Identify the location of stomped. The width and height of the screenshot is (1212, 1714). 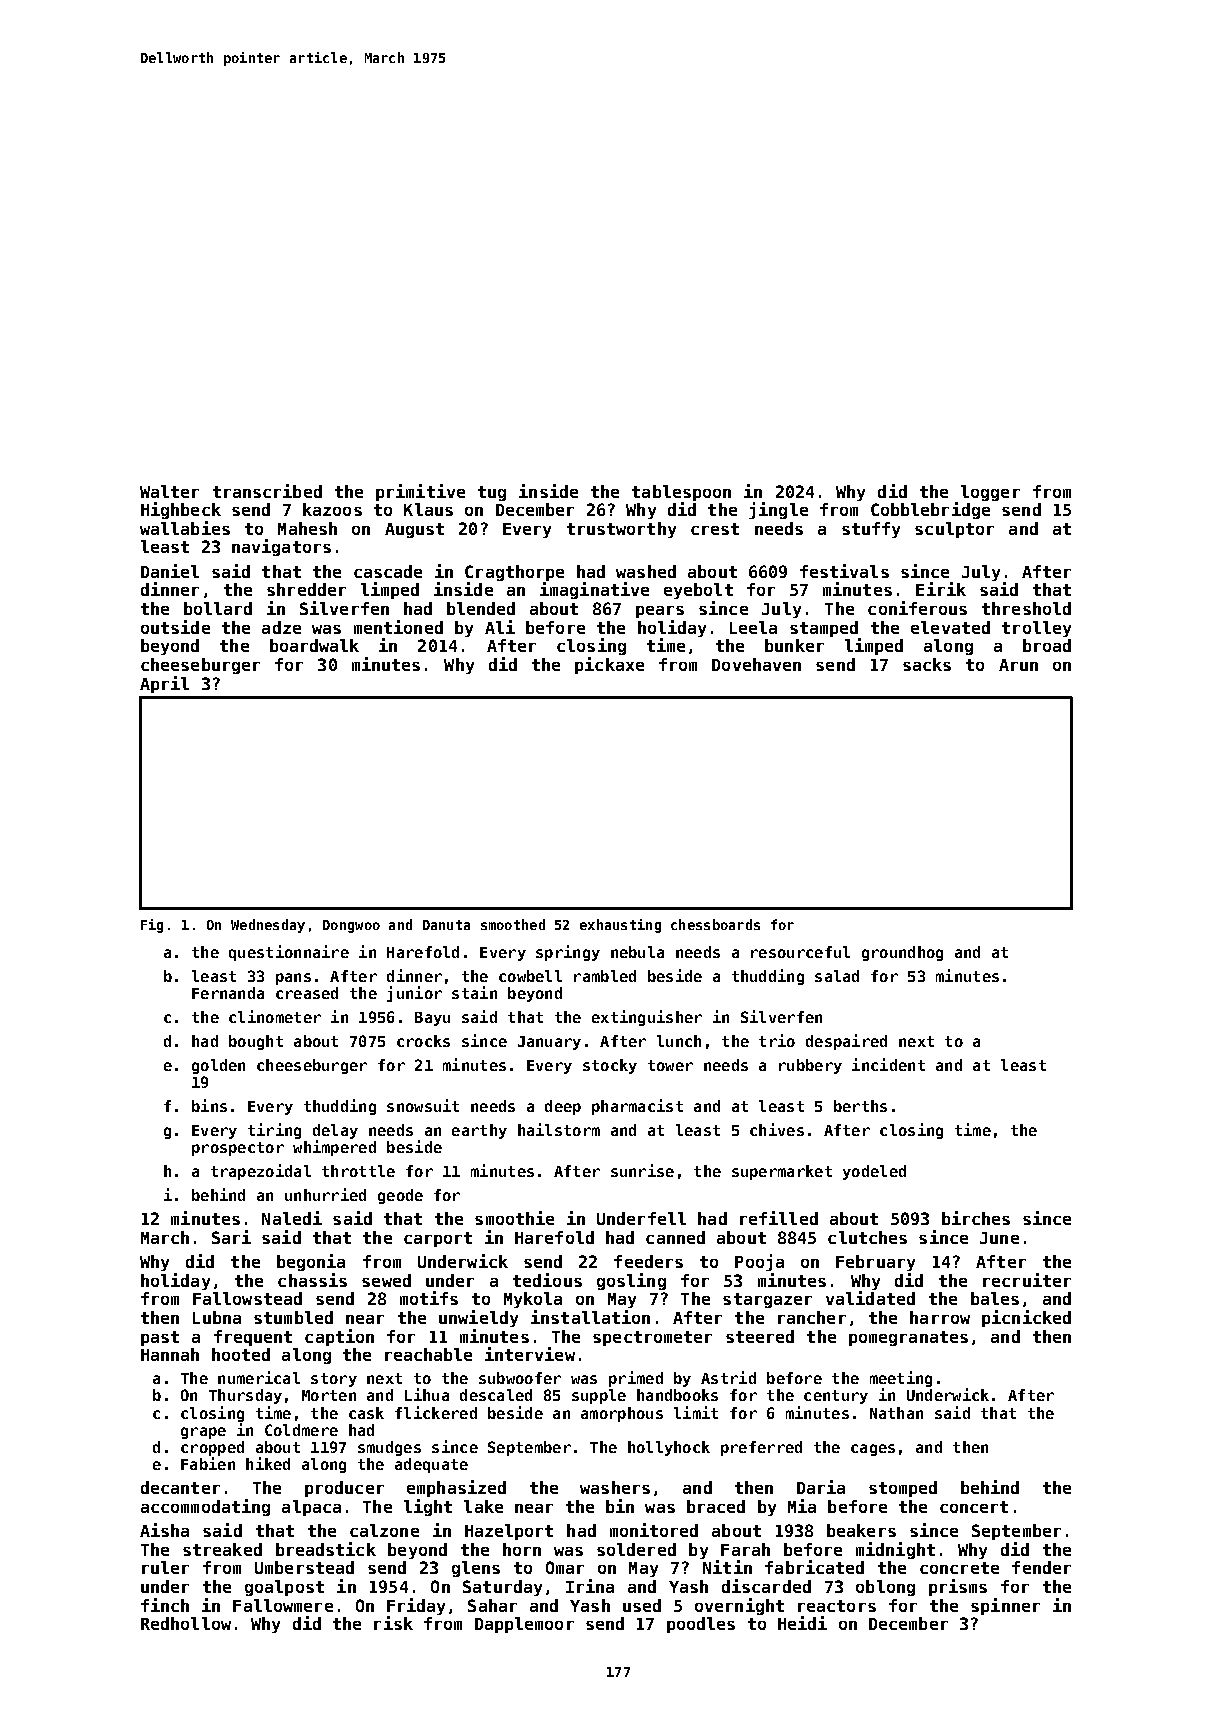
(903, 1489).
